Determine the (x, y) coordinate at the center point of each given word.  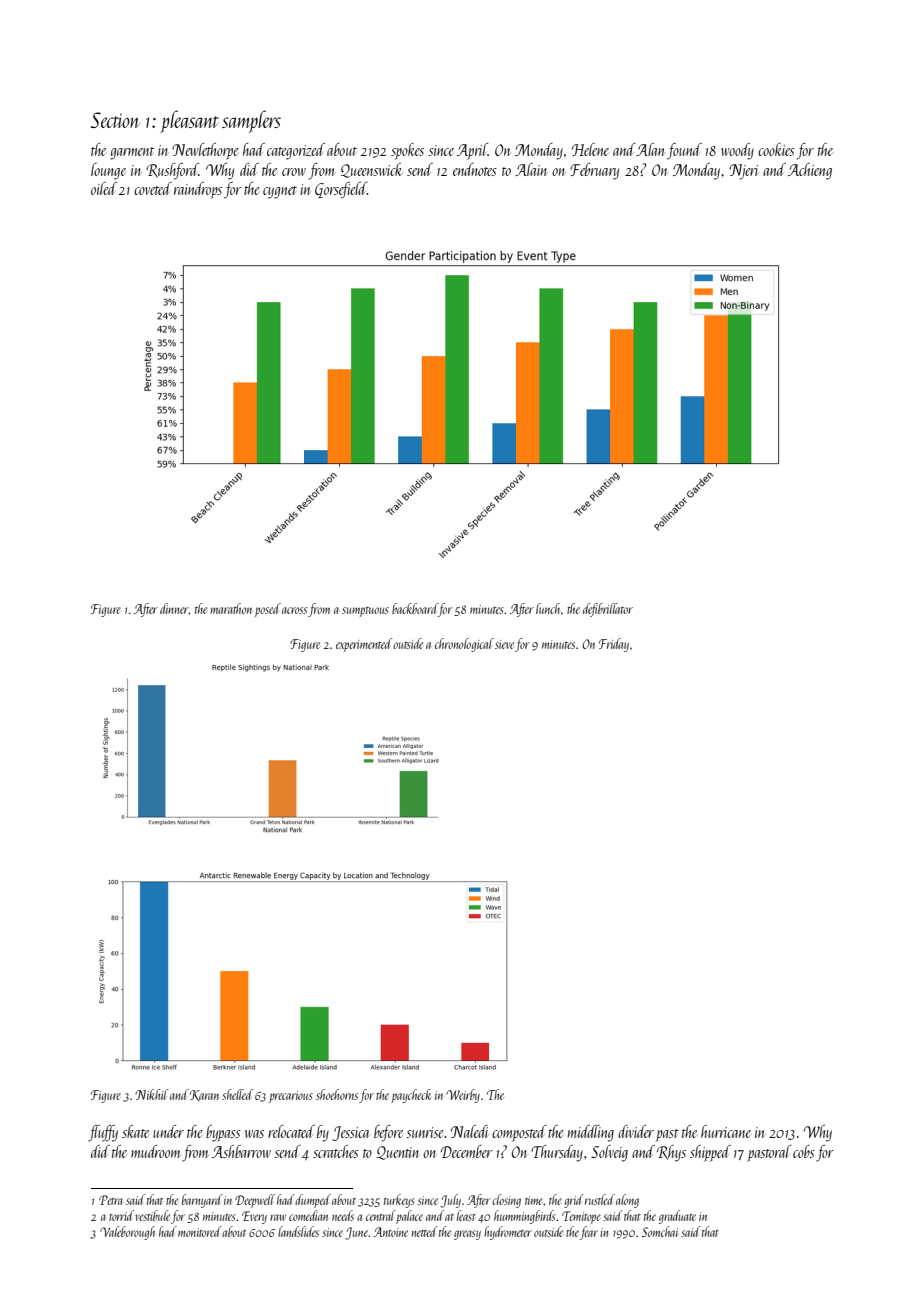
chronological (464, 645)
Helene (590, 149)
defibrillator (608, 610)
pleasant (189, 121)
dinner (174, 608)
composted (519, 1133)
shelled (238, 1094)
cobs (804, 1151)
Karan (204, 1095)
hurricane (726, 1131)
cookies (776, 149)
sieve (504, 644)
